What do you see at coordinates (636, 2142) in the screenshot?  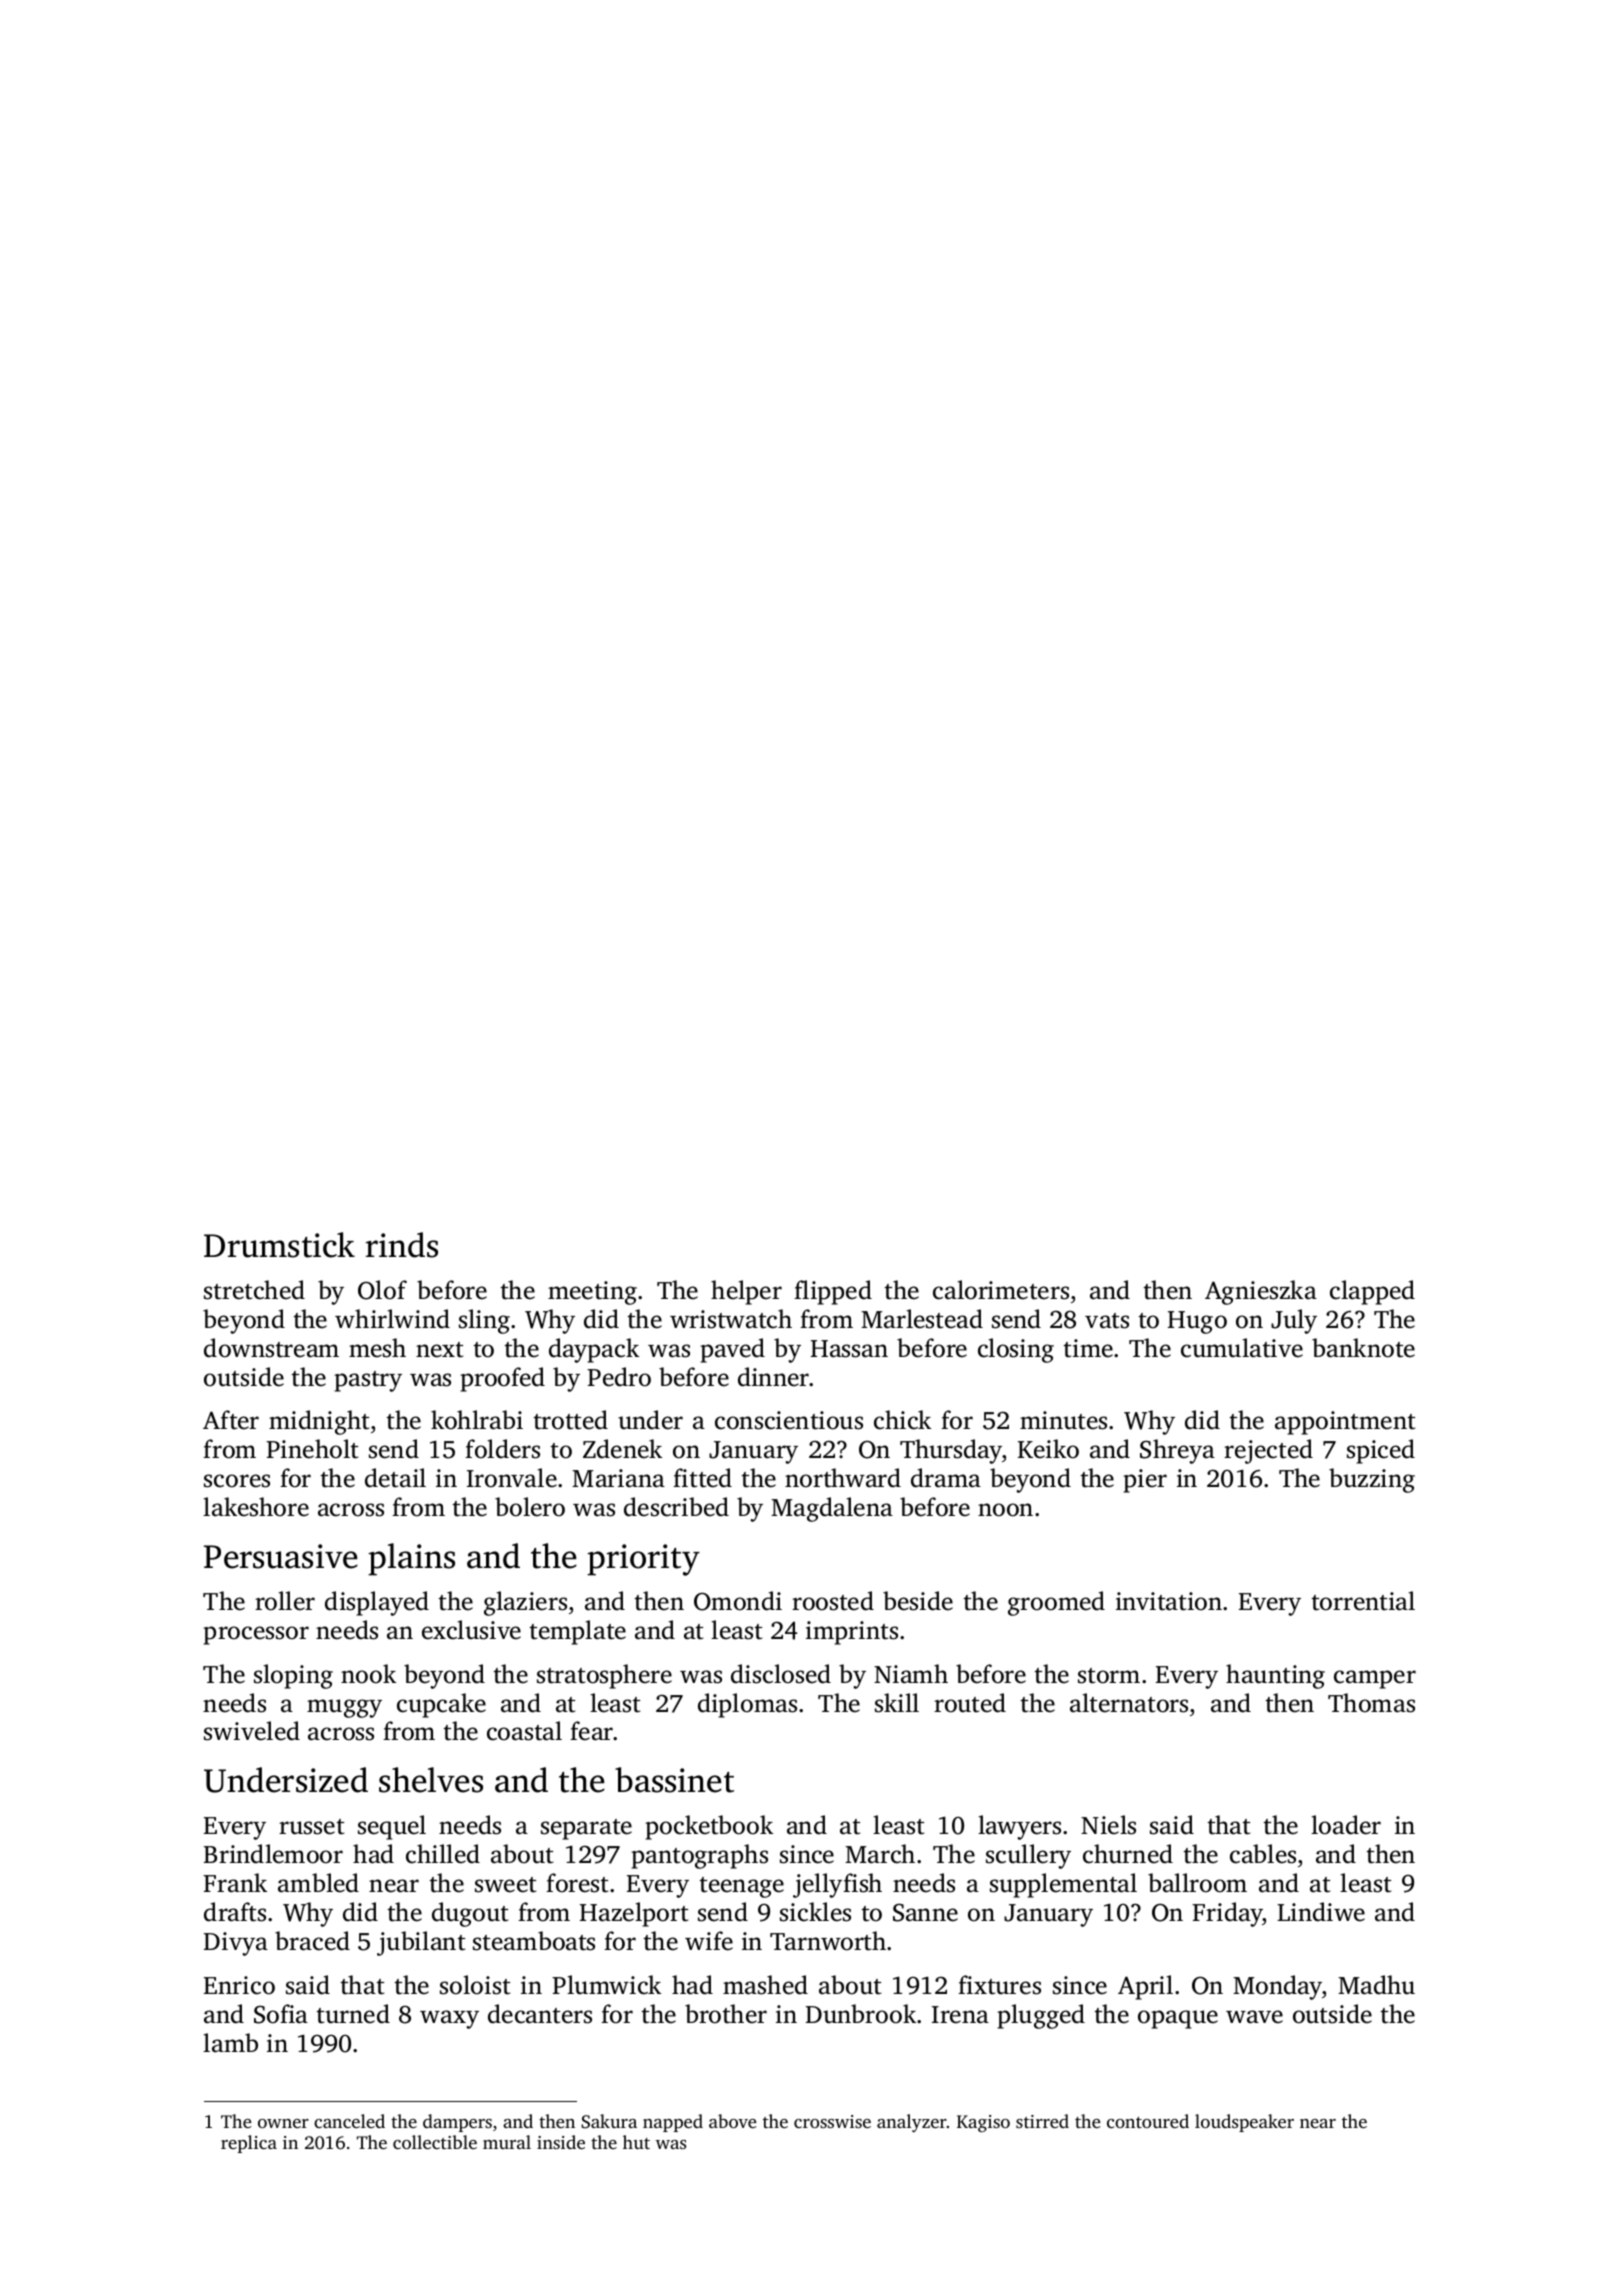 I see `hut` at bounding box center [636, 2142].
